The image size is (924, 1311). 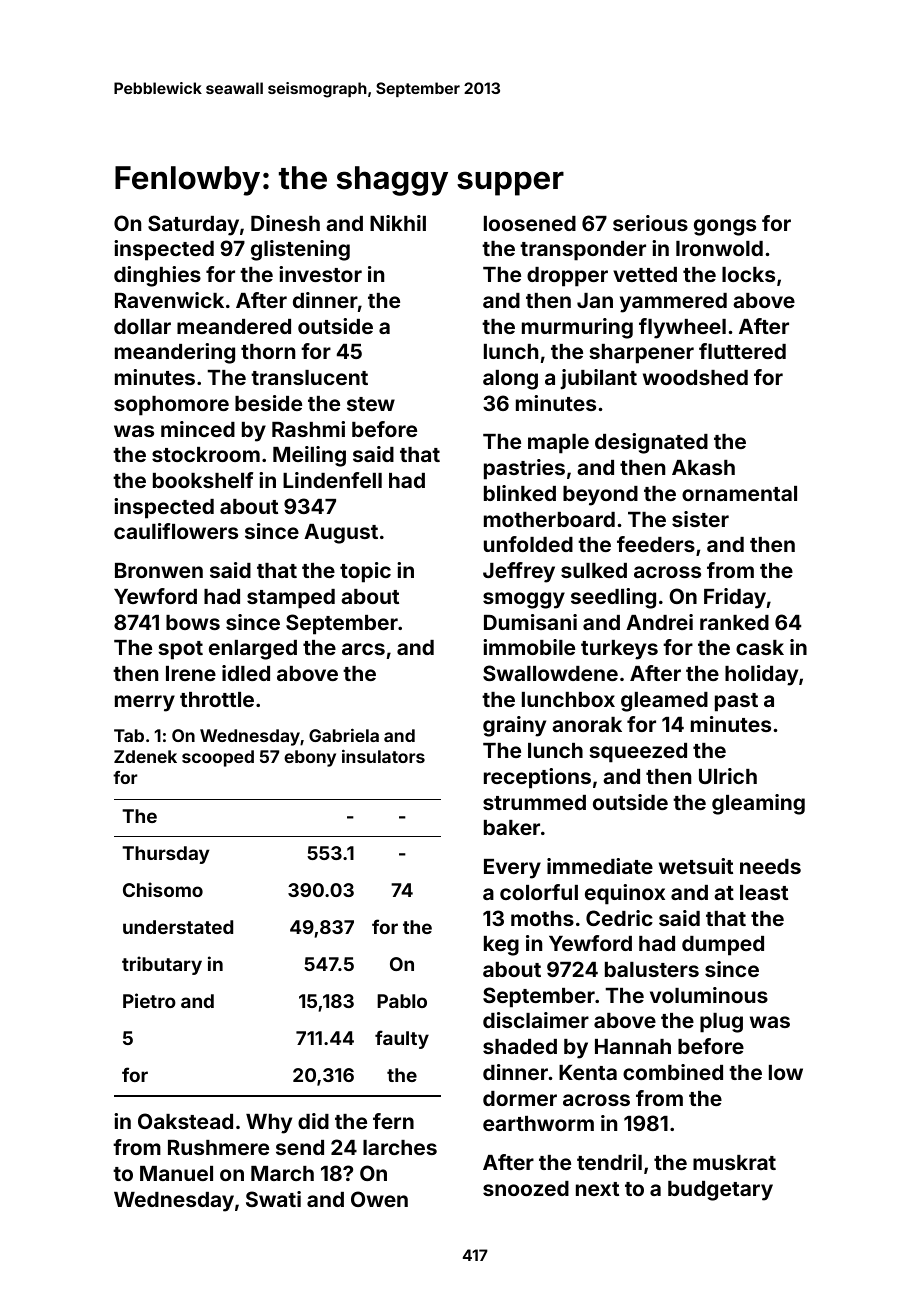 I want to click on Manuel, so click(x=176, y=1173).
